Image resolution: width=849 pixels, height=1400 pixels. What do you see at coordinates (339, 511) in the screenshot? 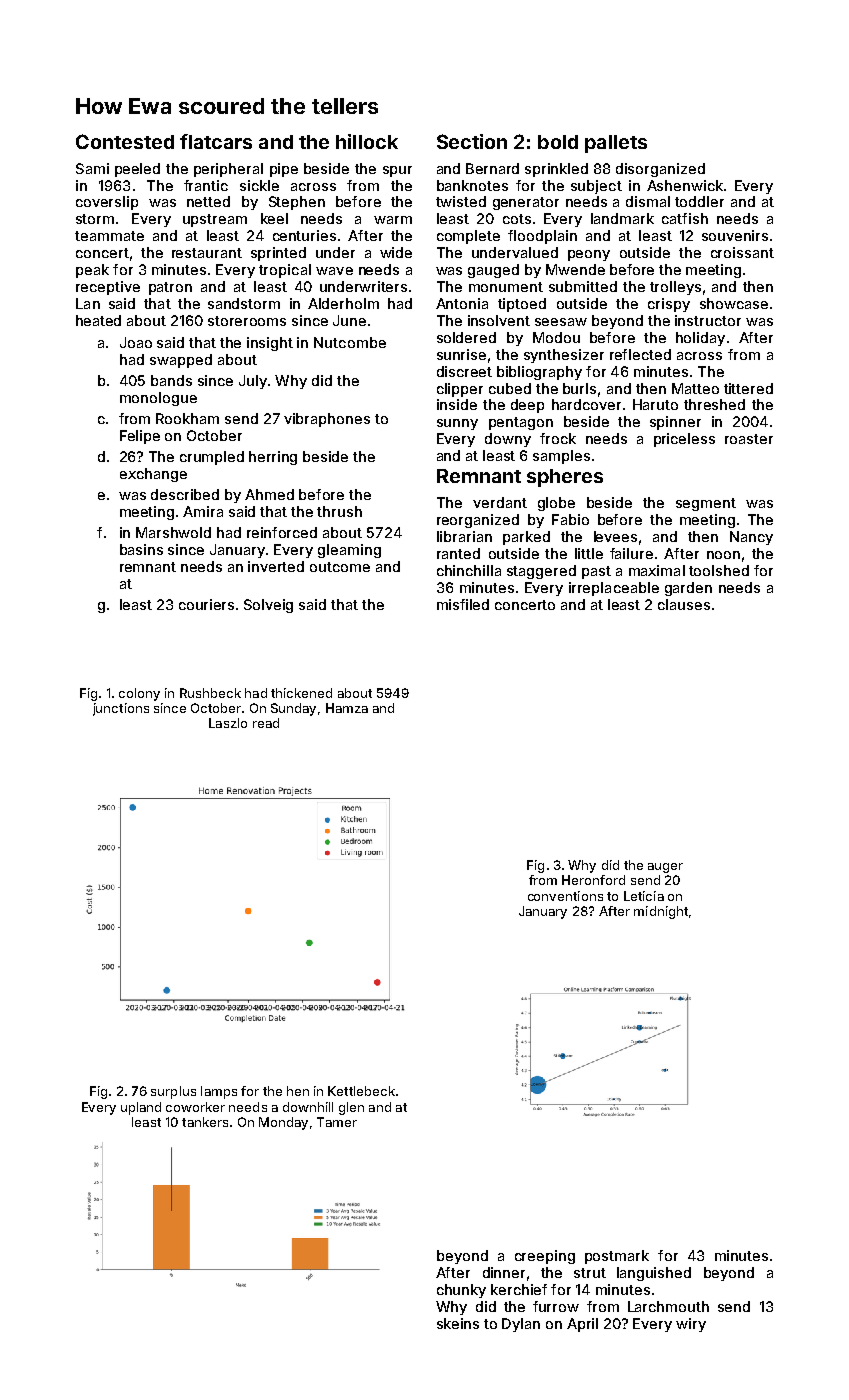
I see `thrush` at bounding box center [339, 511].
